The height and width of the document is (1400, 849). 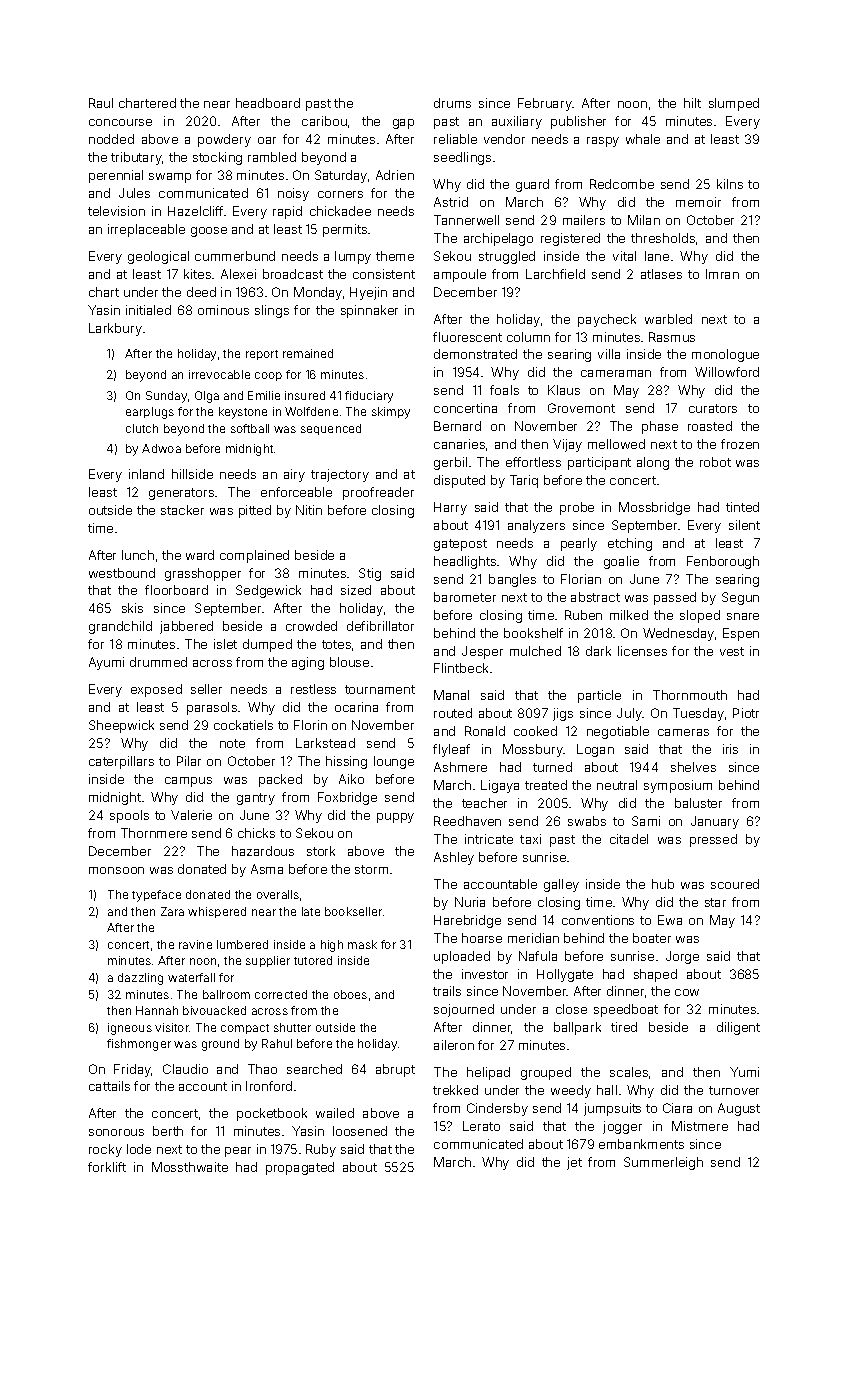 I want to click on Milan, so click(x=644, y=220).
